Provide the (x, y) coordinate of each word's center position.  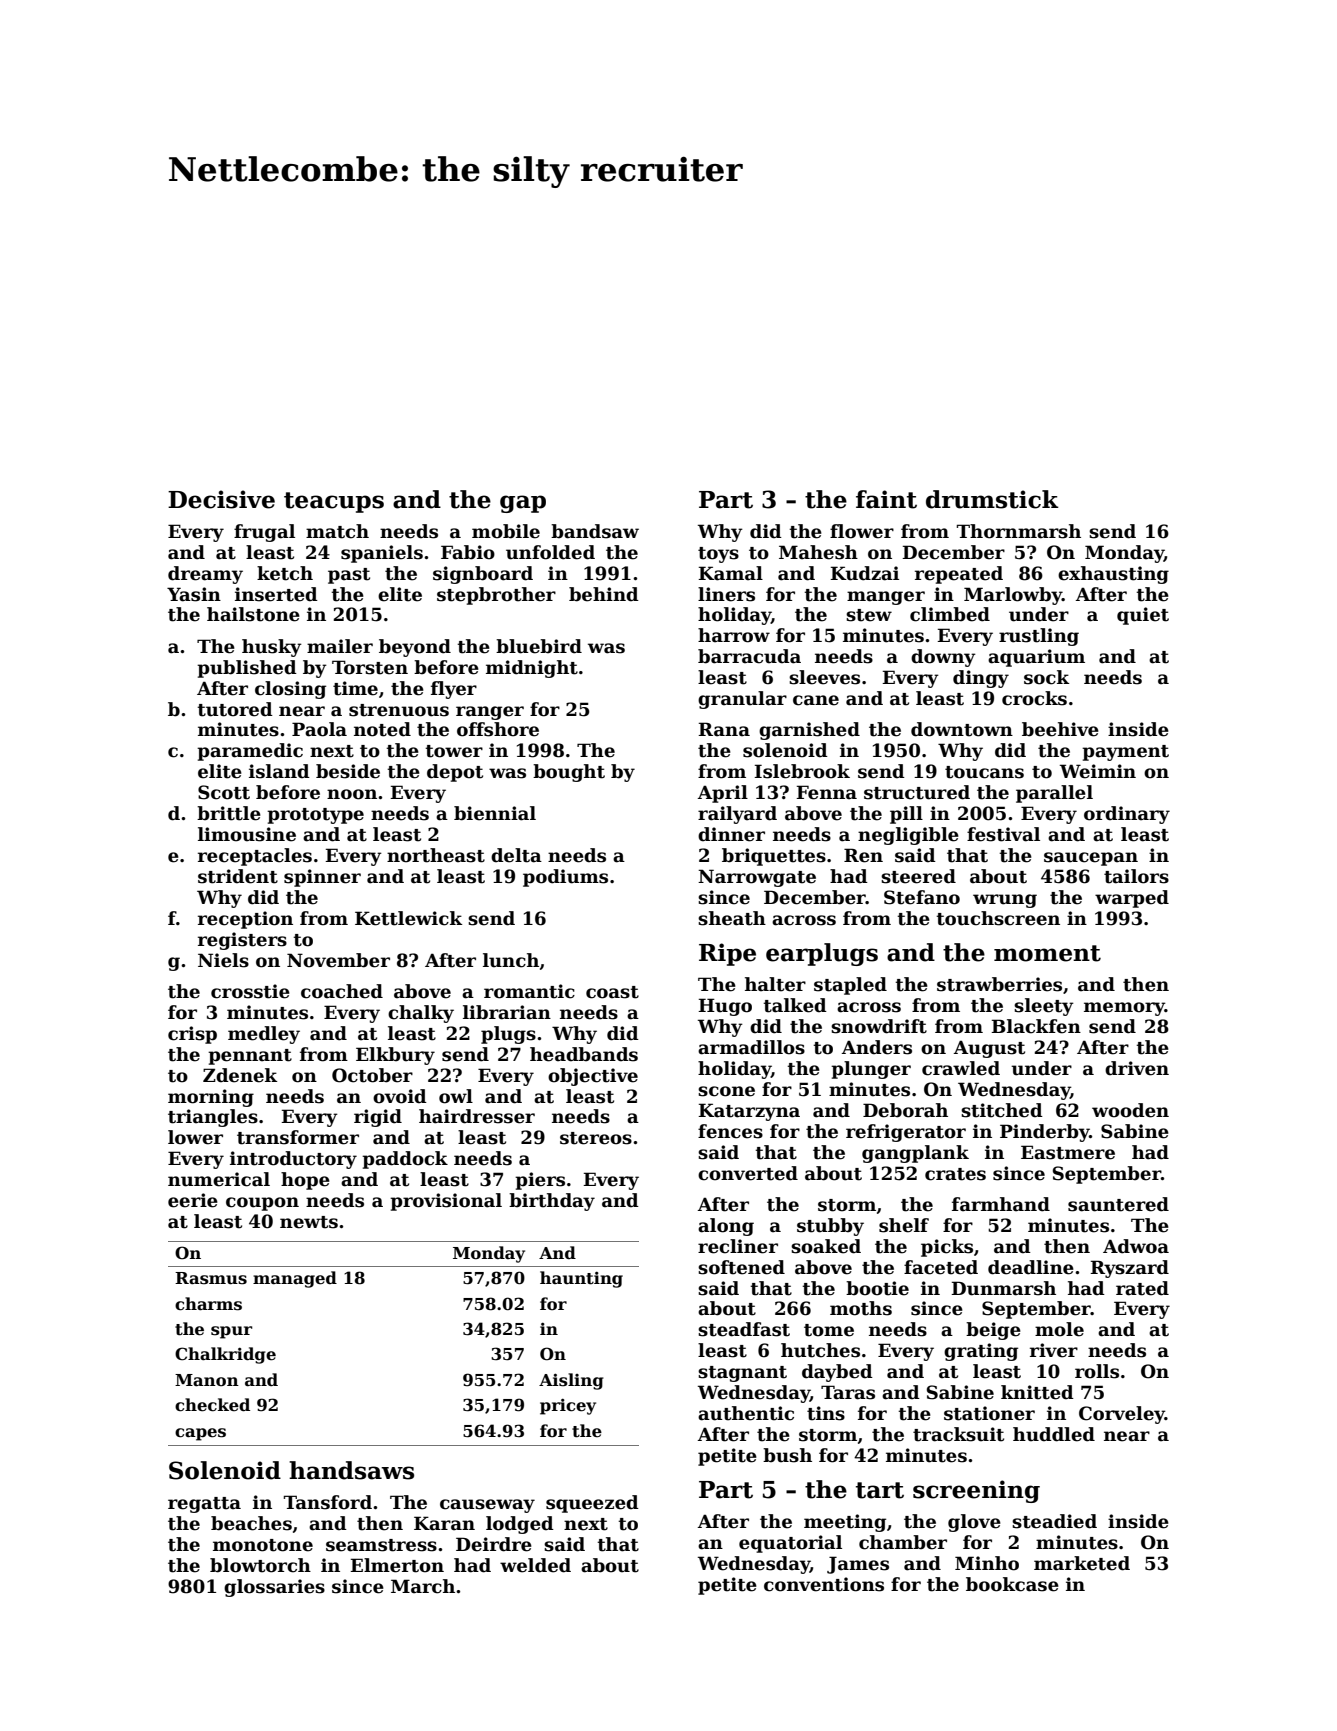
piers (540, 1181)
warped (1132, 899)
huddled (1054, 1434)
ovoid (400, 1096)
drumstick (992, 499)
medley (264, 1035)
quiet (1143, 616)
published (247, 669)
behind (604, 594)
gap (523, 504)
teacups (334, 502)
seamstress (381, 1545)
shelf (904, 1225)
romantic (529, 991)
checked (212, 1405)
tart (880, 1490)
